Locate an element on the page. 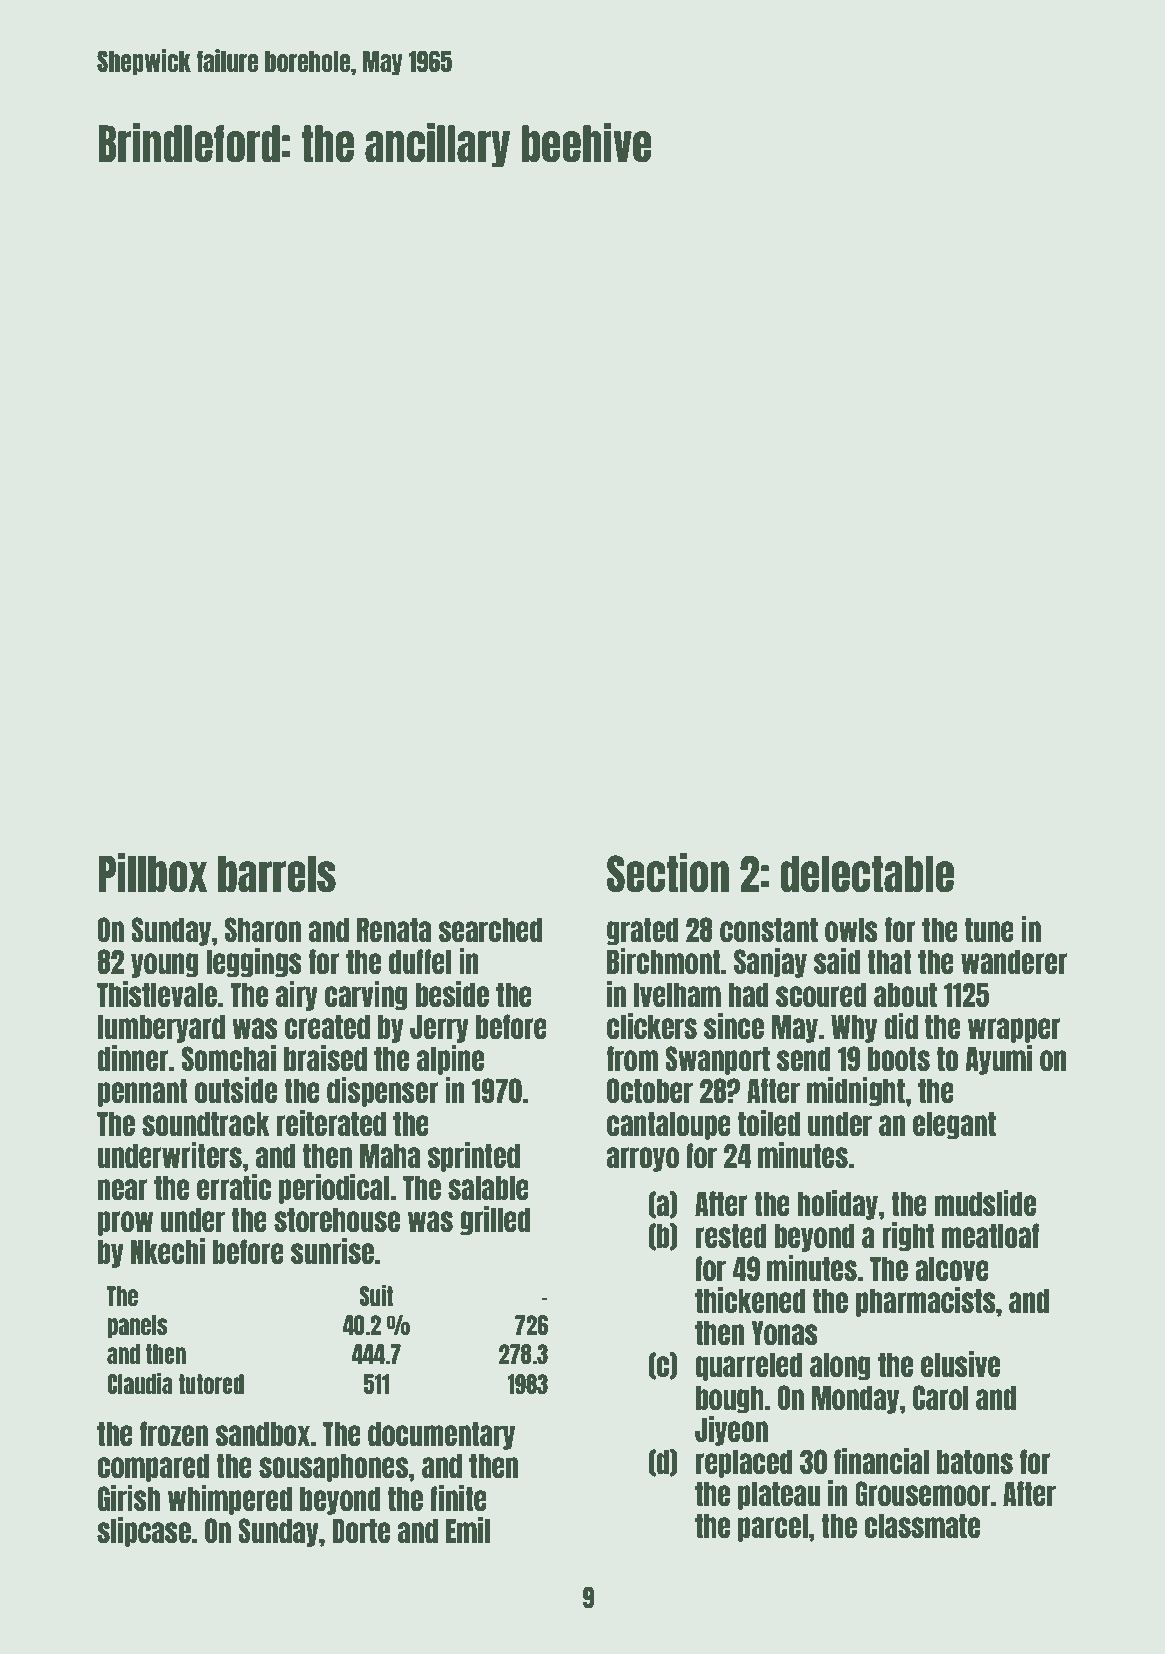 The image size is (1165, 1654). October is located at coordinates (650, 1090).
